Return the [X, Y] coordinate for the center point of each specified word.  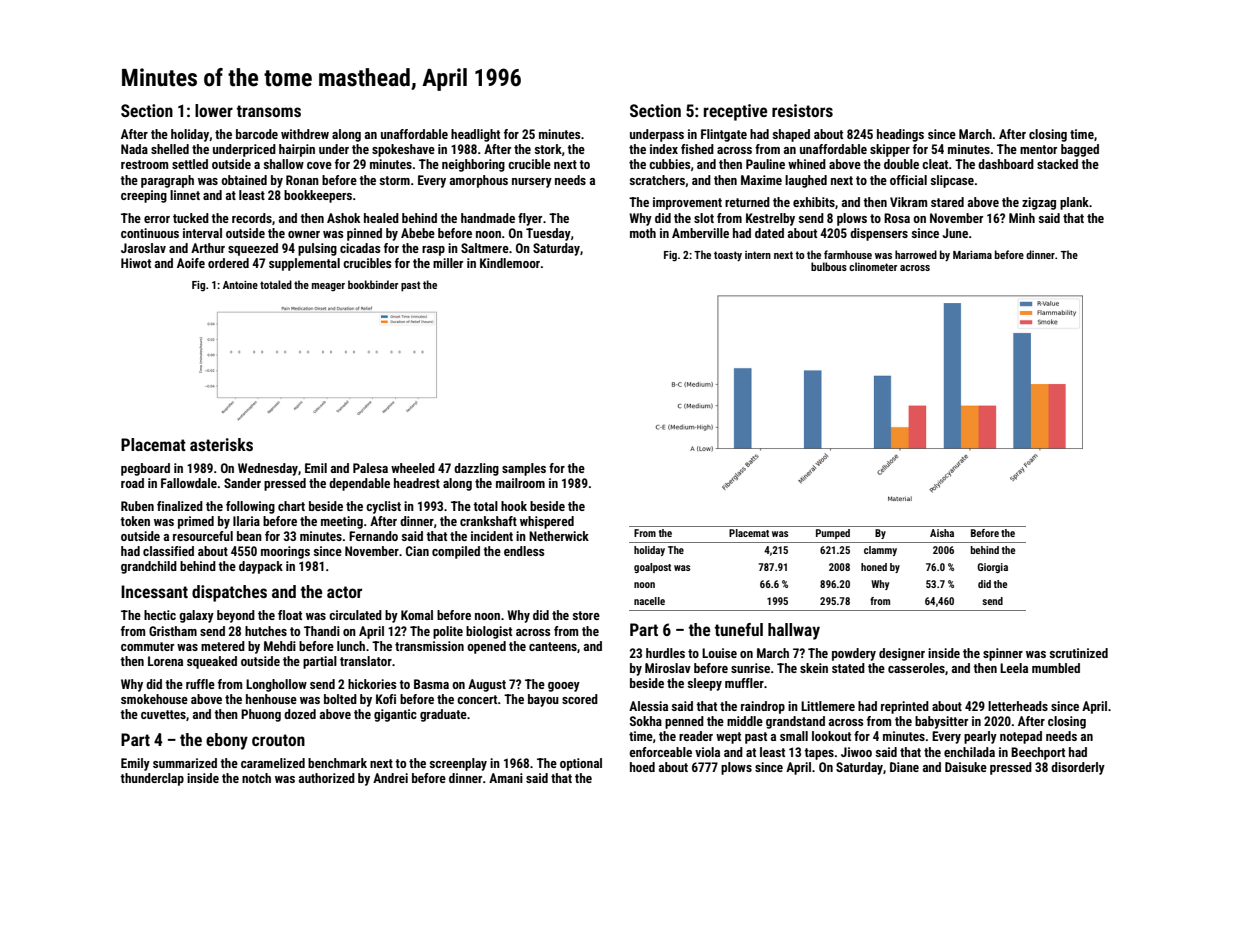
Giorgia [992, 568]
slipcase [952, 181]
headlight [475, 135]
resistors [802, 110]
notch [256, 778]
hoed [642, 767]
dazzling [476, 469]
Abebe [418, 233]
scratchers [657, 180]
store [586, 615]
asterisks [221, 444]
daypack [261, 567]
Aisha [942, 533]
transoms [269, 111]
